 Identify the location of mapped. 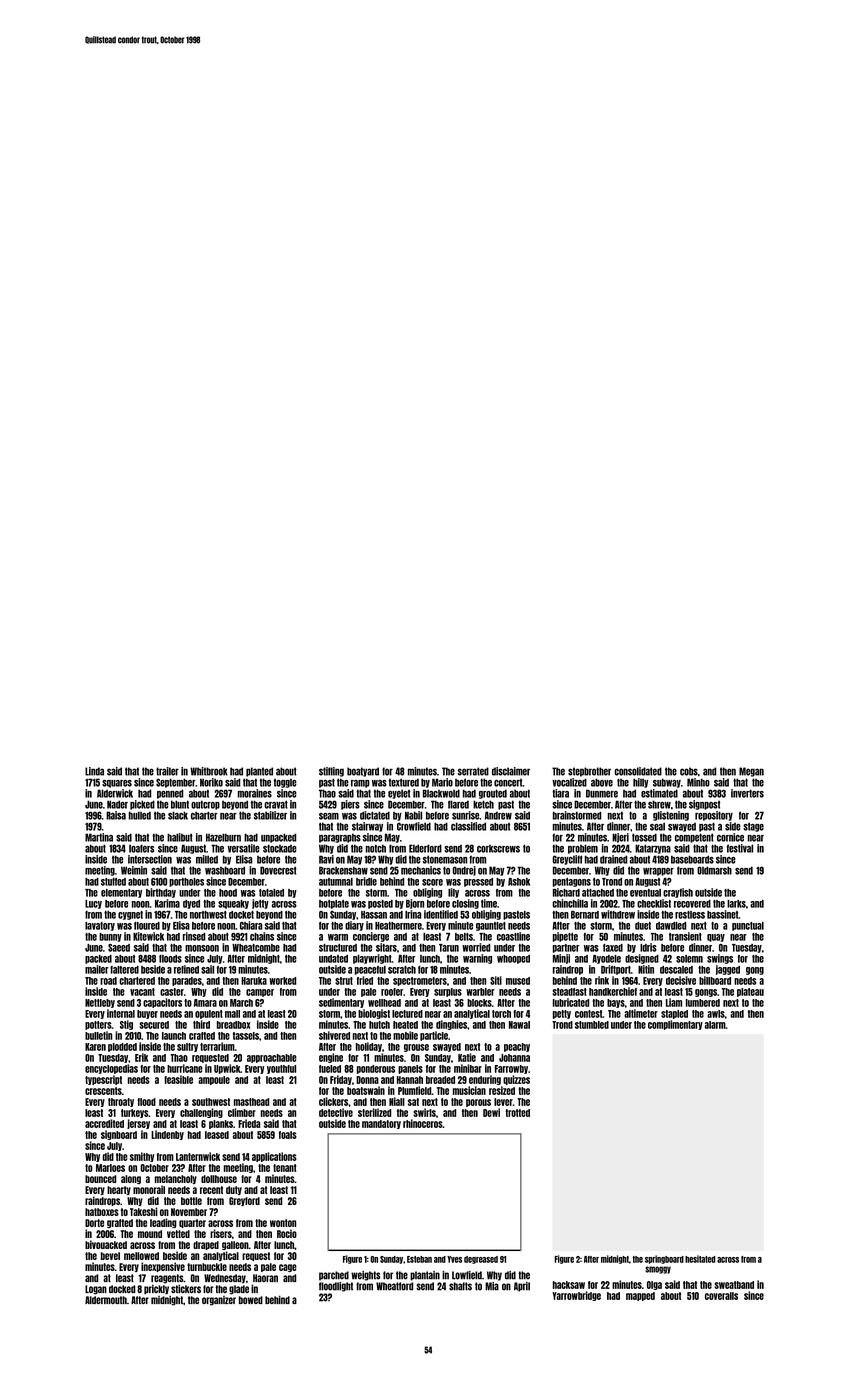
(640, 1296).
